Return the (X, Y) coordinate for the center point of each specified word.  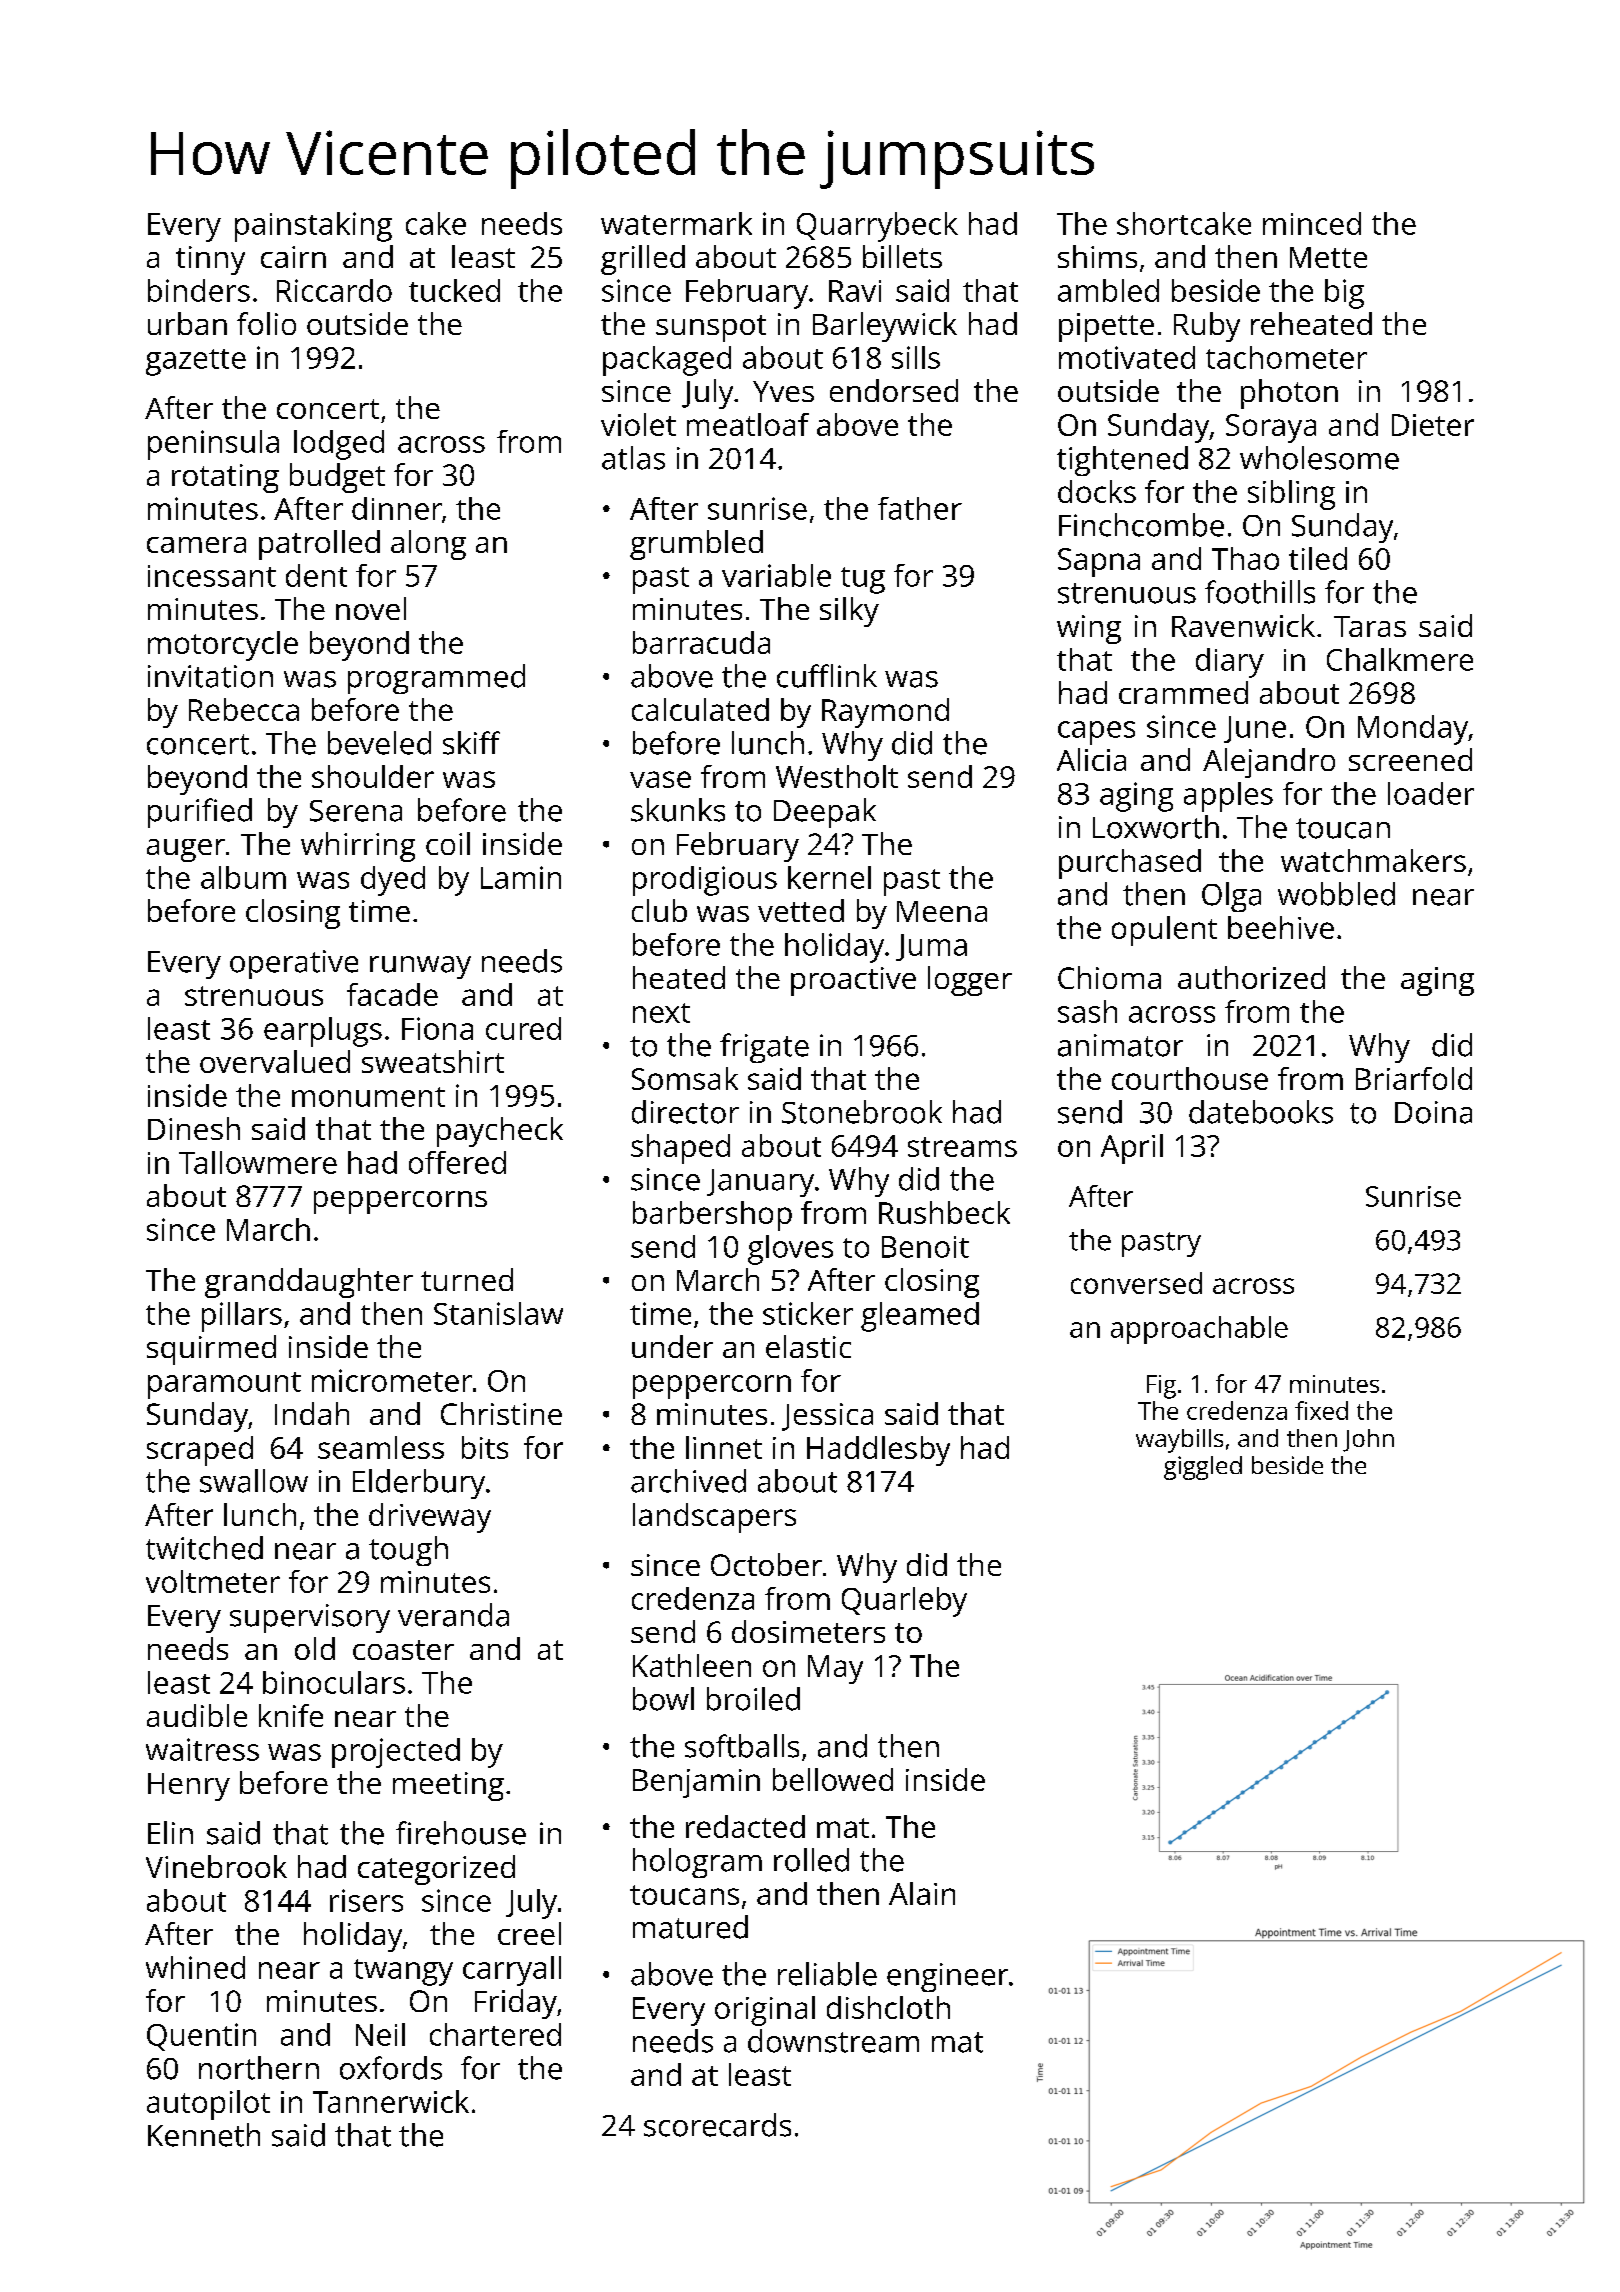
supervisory (310, 1618)
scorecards (717, 2125)
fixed (1321, 1410)
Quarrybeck (877, 227)
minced (1312, 223)
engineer (947, 1977)
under (672, 1346)
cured (523, 1028)
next (661, 1013)
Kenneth (204, 2135)
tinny (210, 260)
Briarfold (1414, 1078)
